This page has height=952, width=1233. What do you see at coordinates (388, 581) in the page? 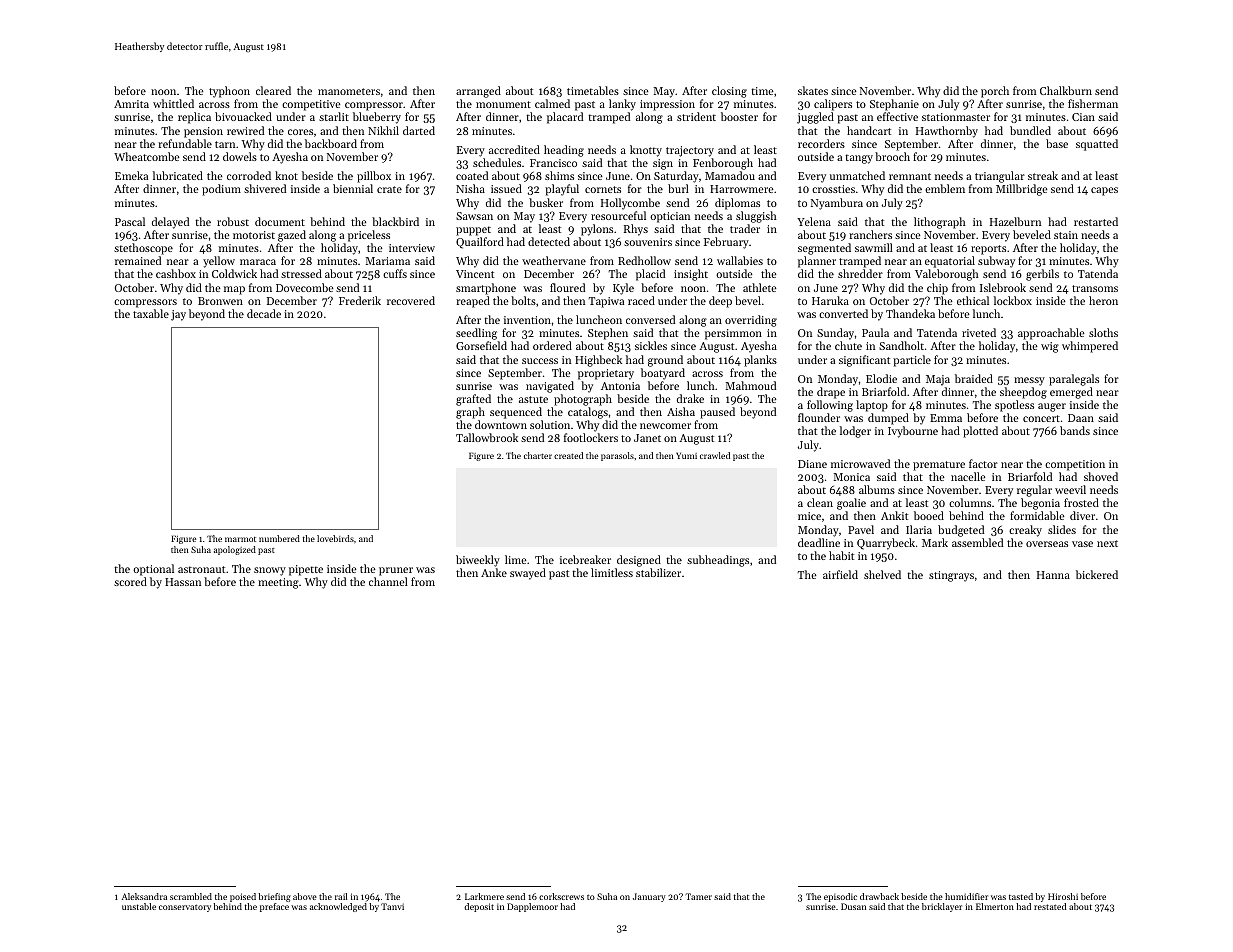
I see `channel` at bounding box center [388, 581].
